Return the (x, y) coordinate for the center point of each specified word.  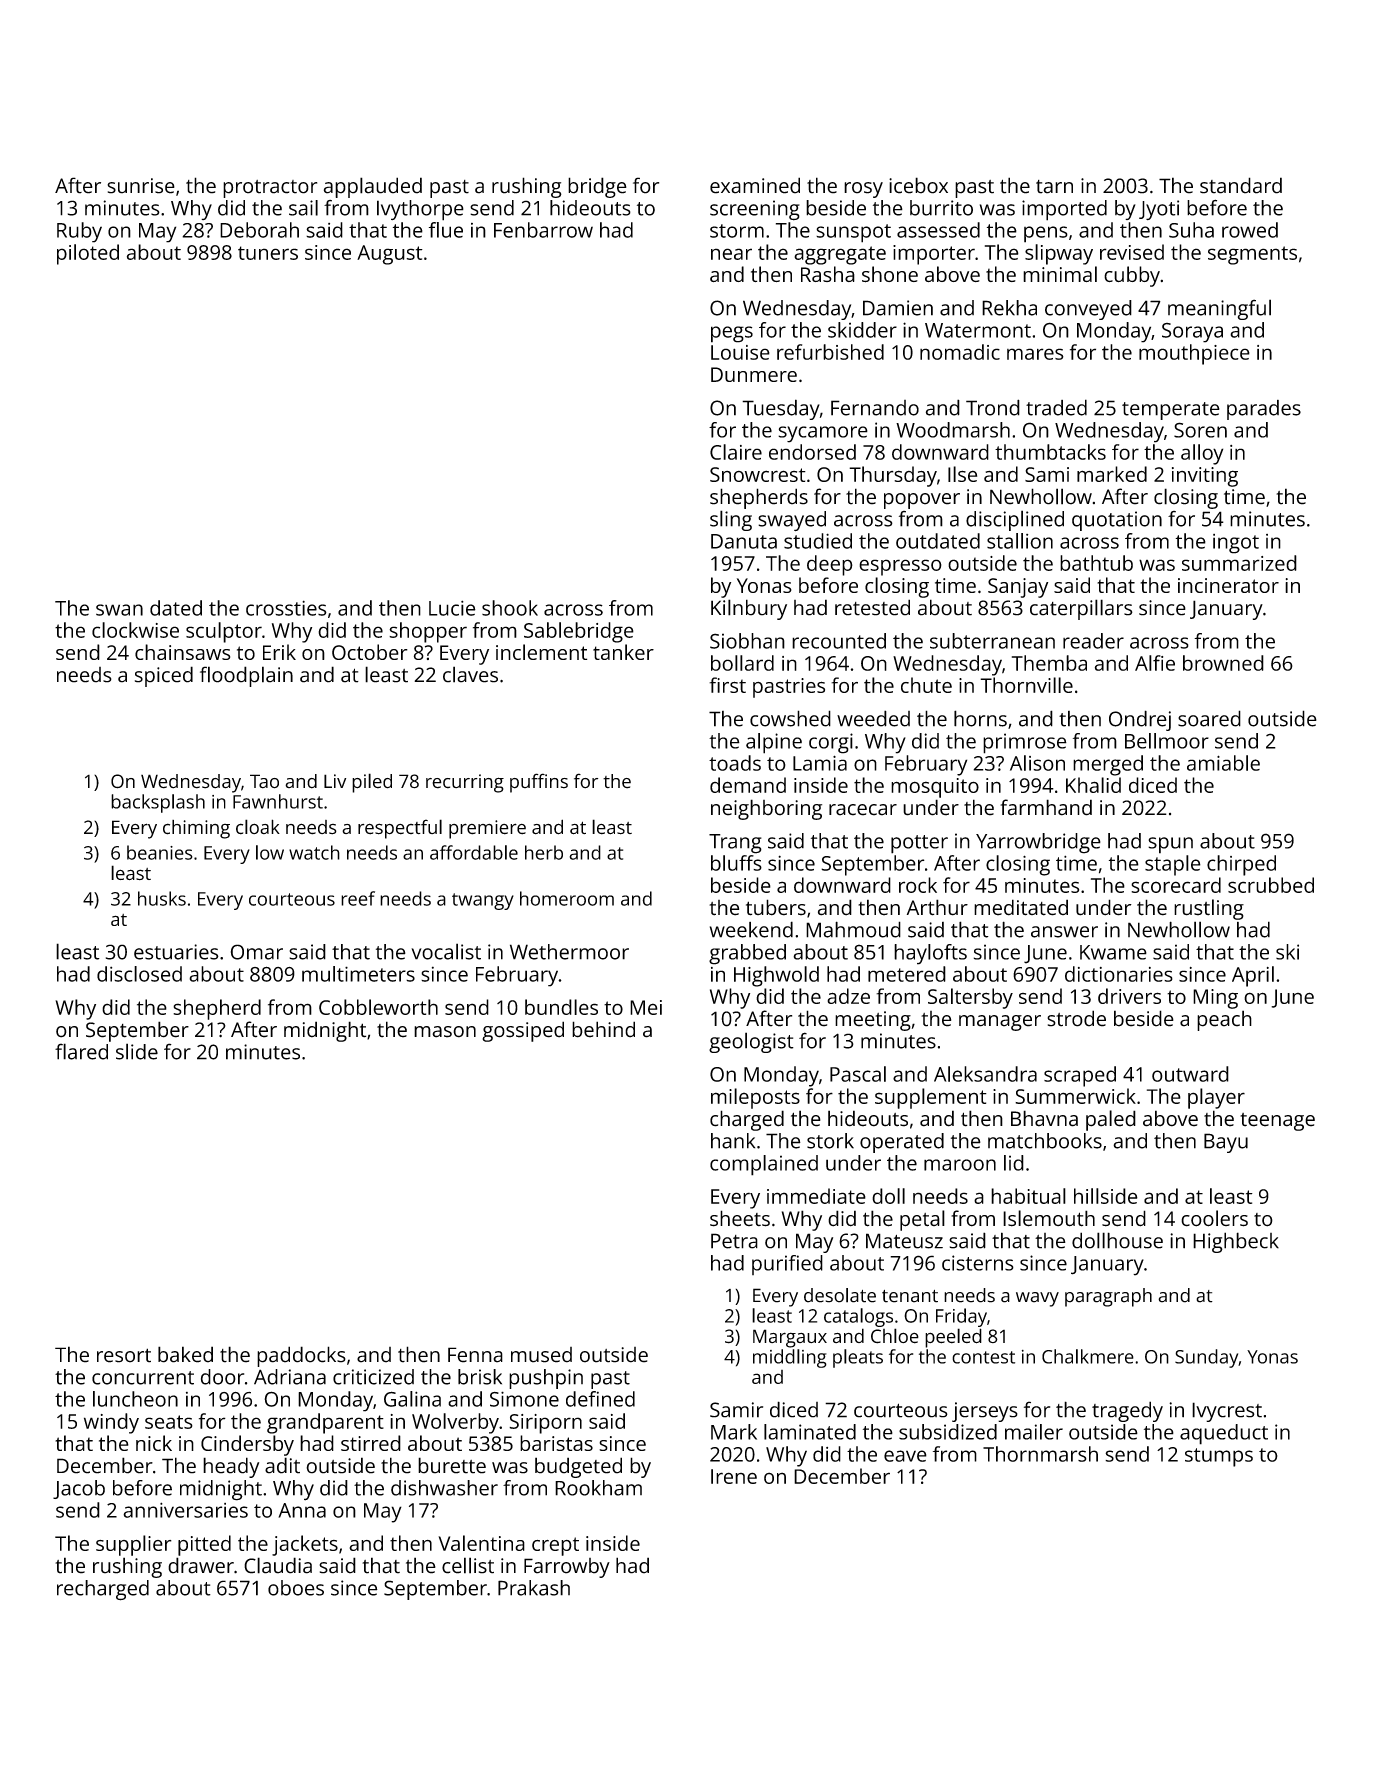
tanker (623, 652)
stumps (1219, 1457)
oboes (296, 1588)
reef (358, 898)
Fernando (875, 408)
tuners (268, 253)
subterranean (992, 641)
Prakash (534, 1588)
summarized (1239, 563)
